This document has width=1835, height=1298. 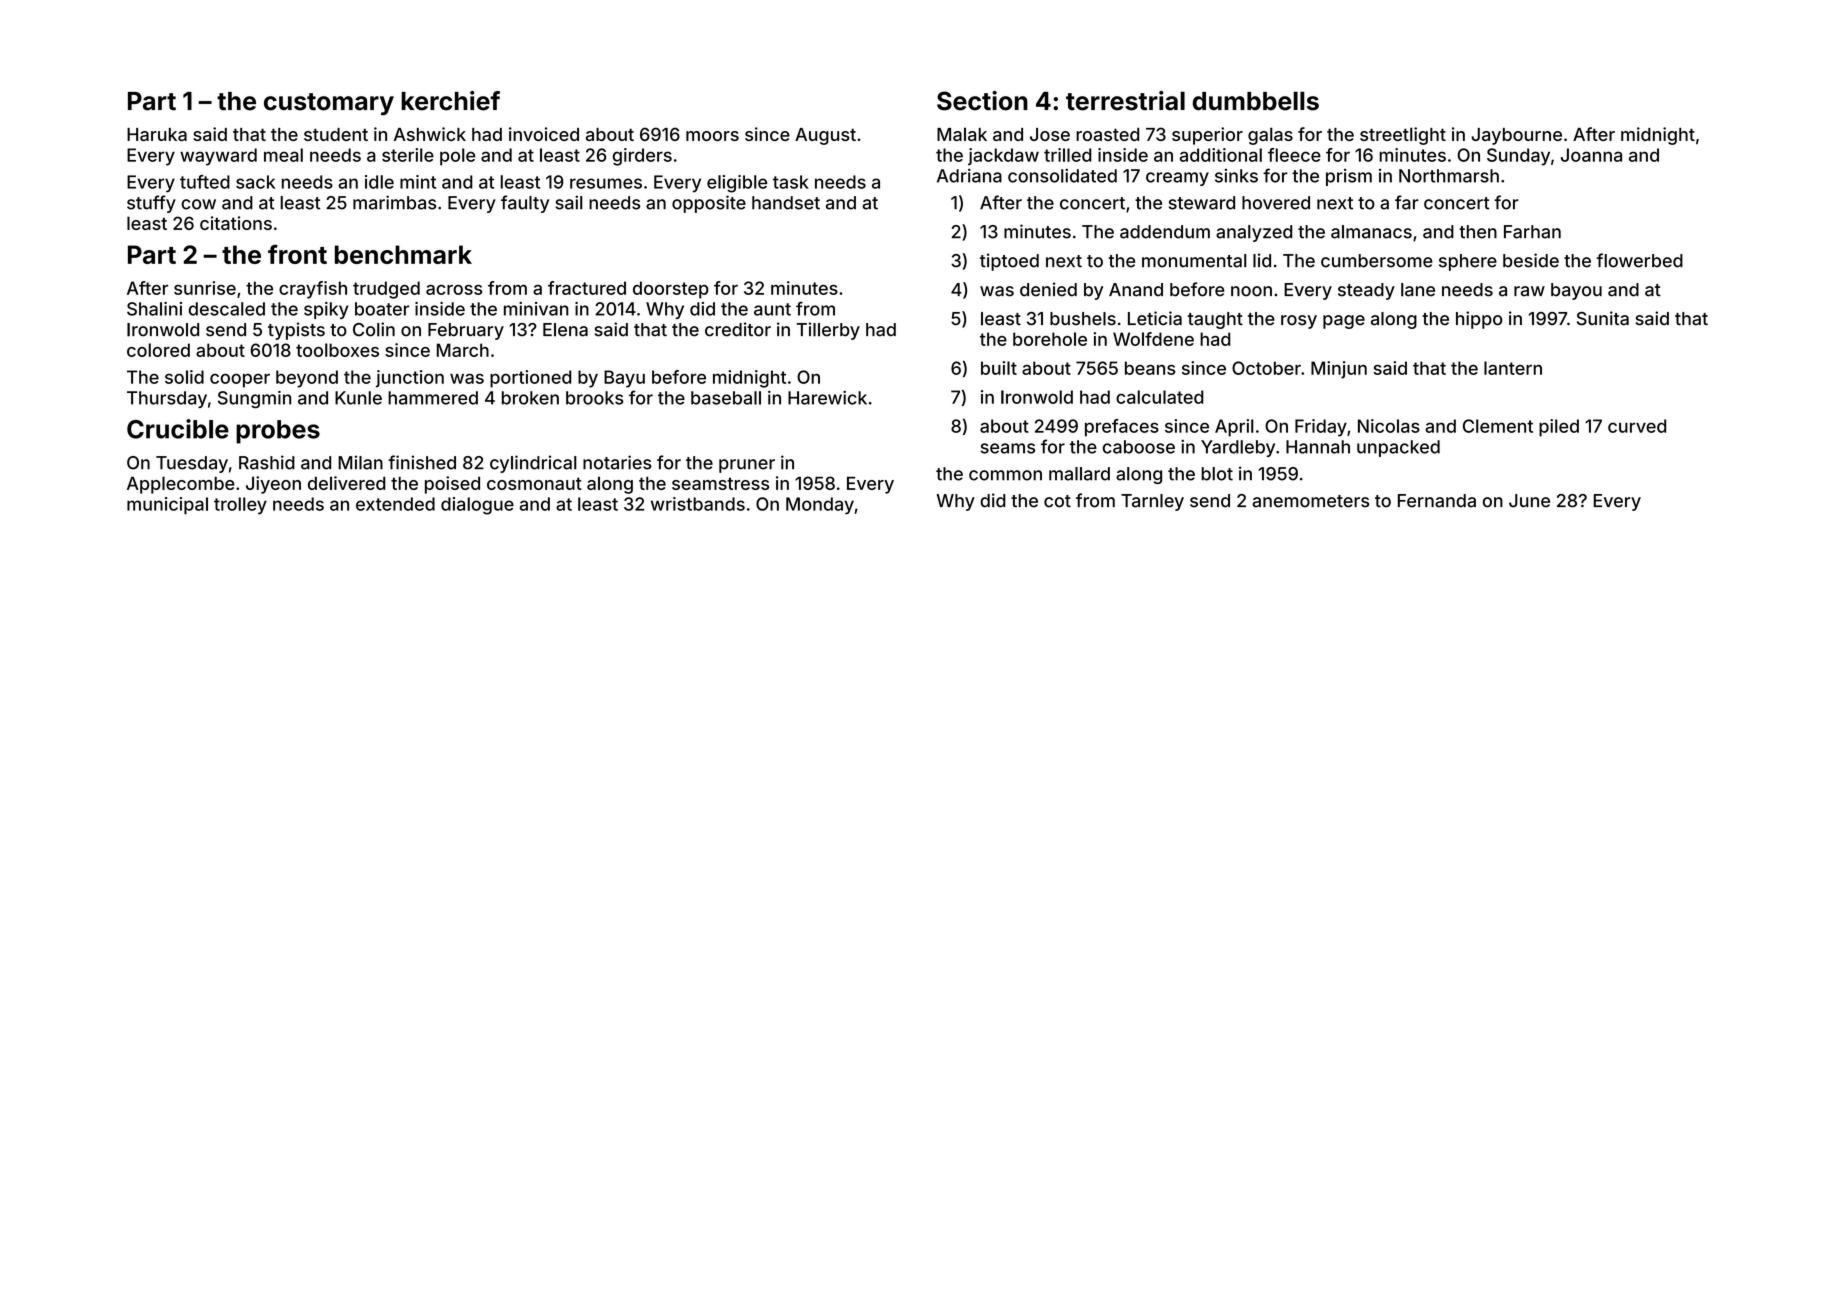 I want to click on caboose, so click(x=1139, y=447).
